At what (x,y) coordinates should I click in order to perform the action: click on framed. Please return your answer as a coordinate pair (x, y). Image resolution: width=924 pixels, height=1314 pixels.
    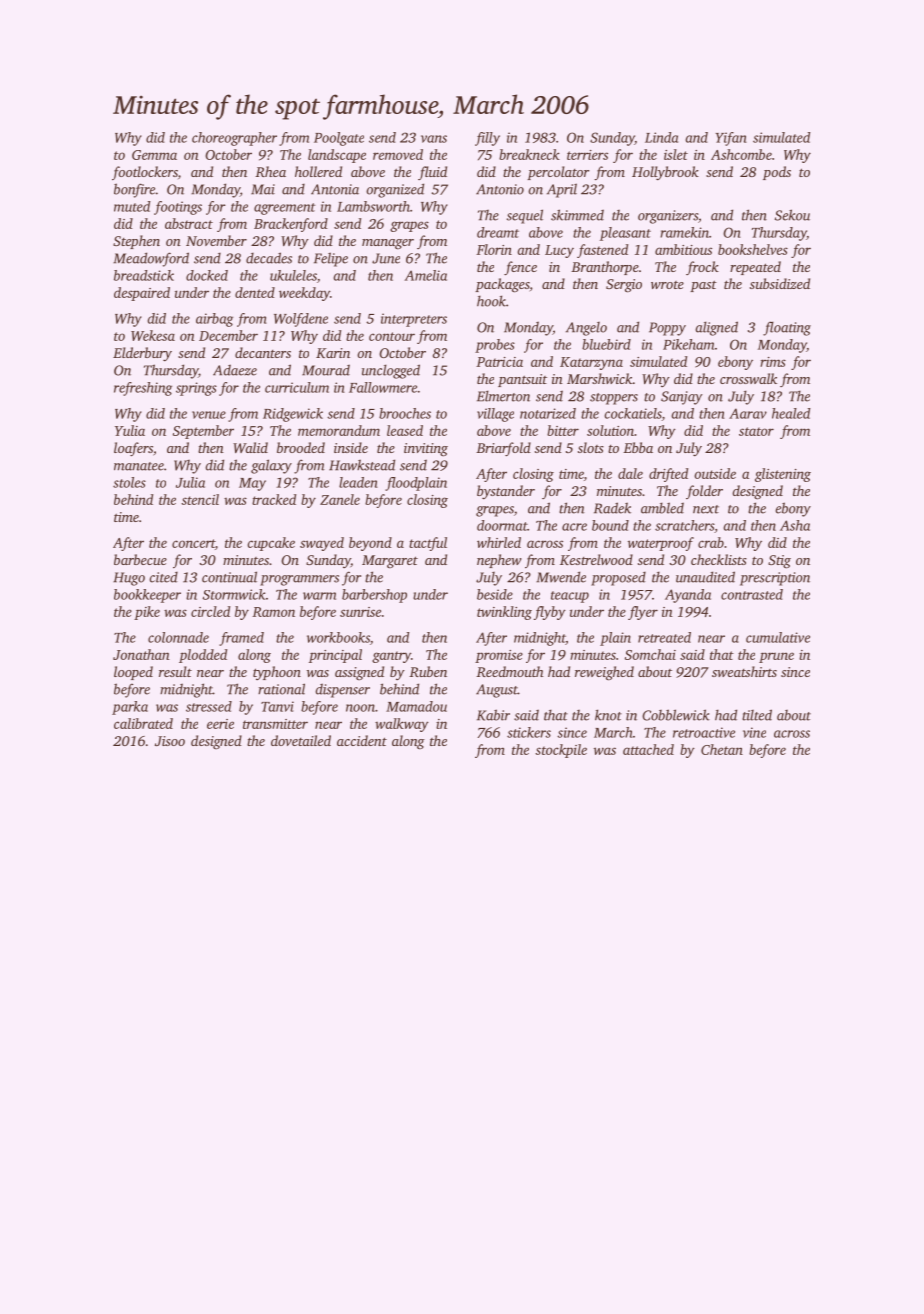
    Looking at the image, I should click on (241, 639).
